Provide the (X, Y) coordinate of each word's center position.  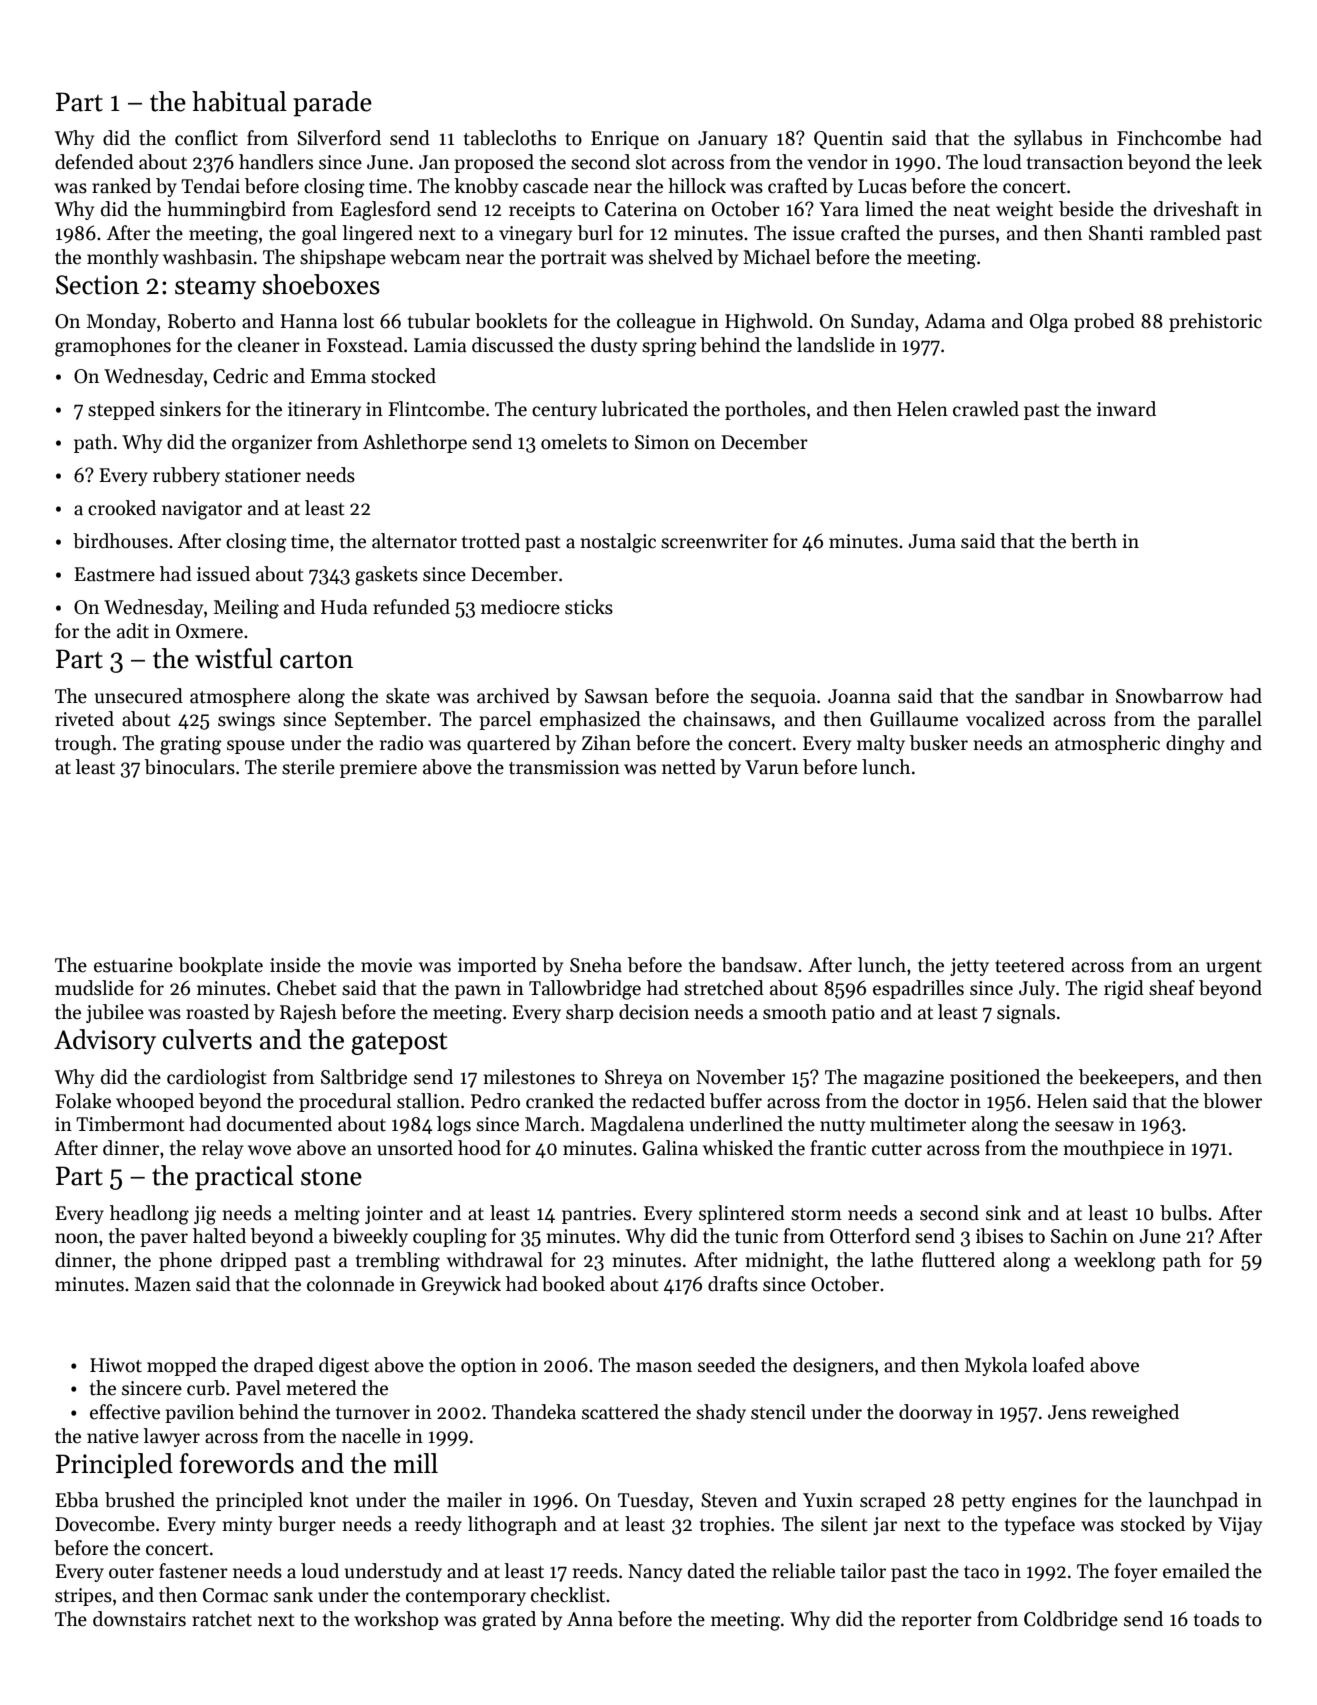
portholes (765, 410)
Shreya (634, 1078)
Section (97, 285)
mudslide (94, 988)
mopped (182, 1366)
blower (1232, 1101)
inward (1126, 409)
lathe (892, 1260)
